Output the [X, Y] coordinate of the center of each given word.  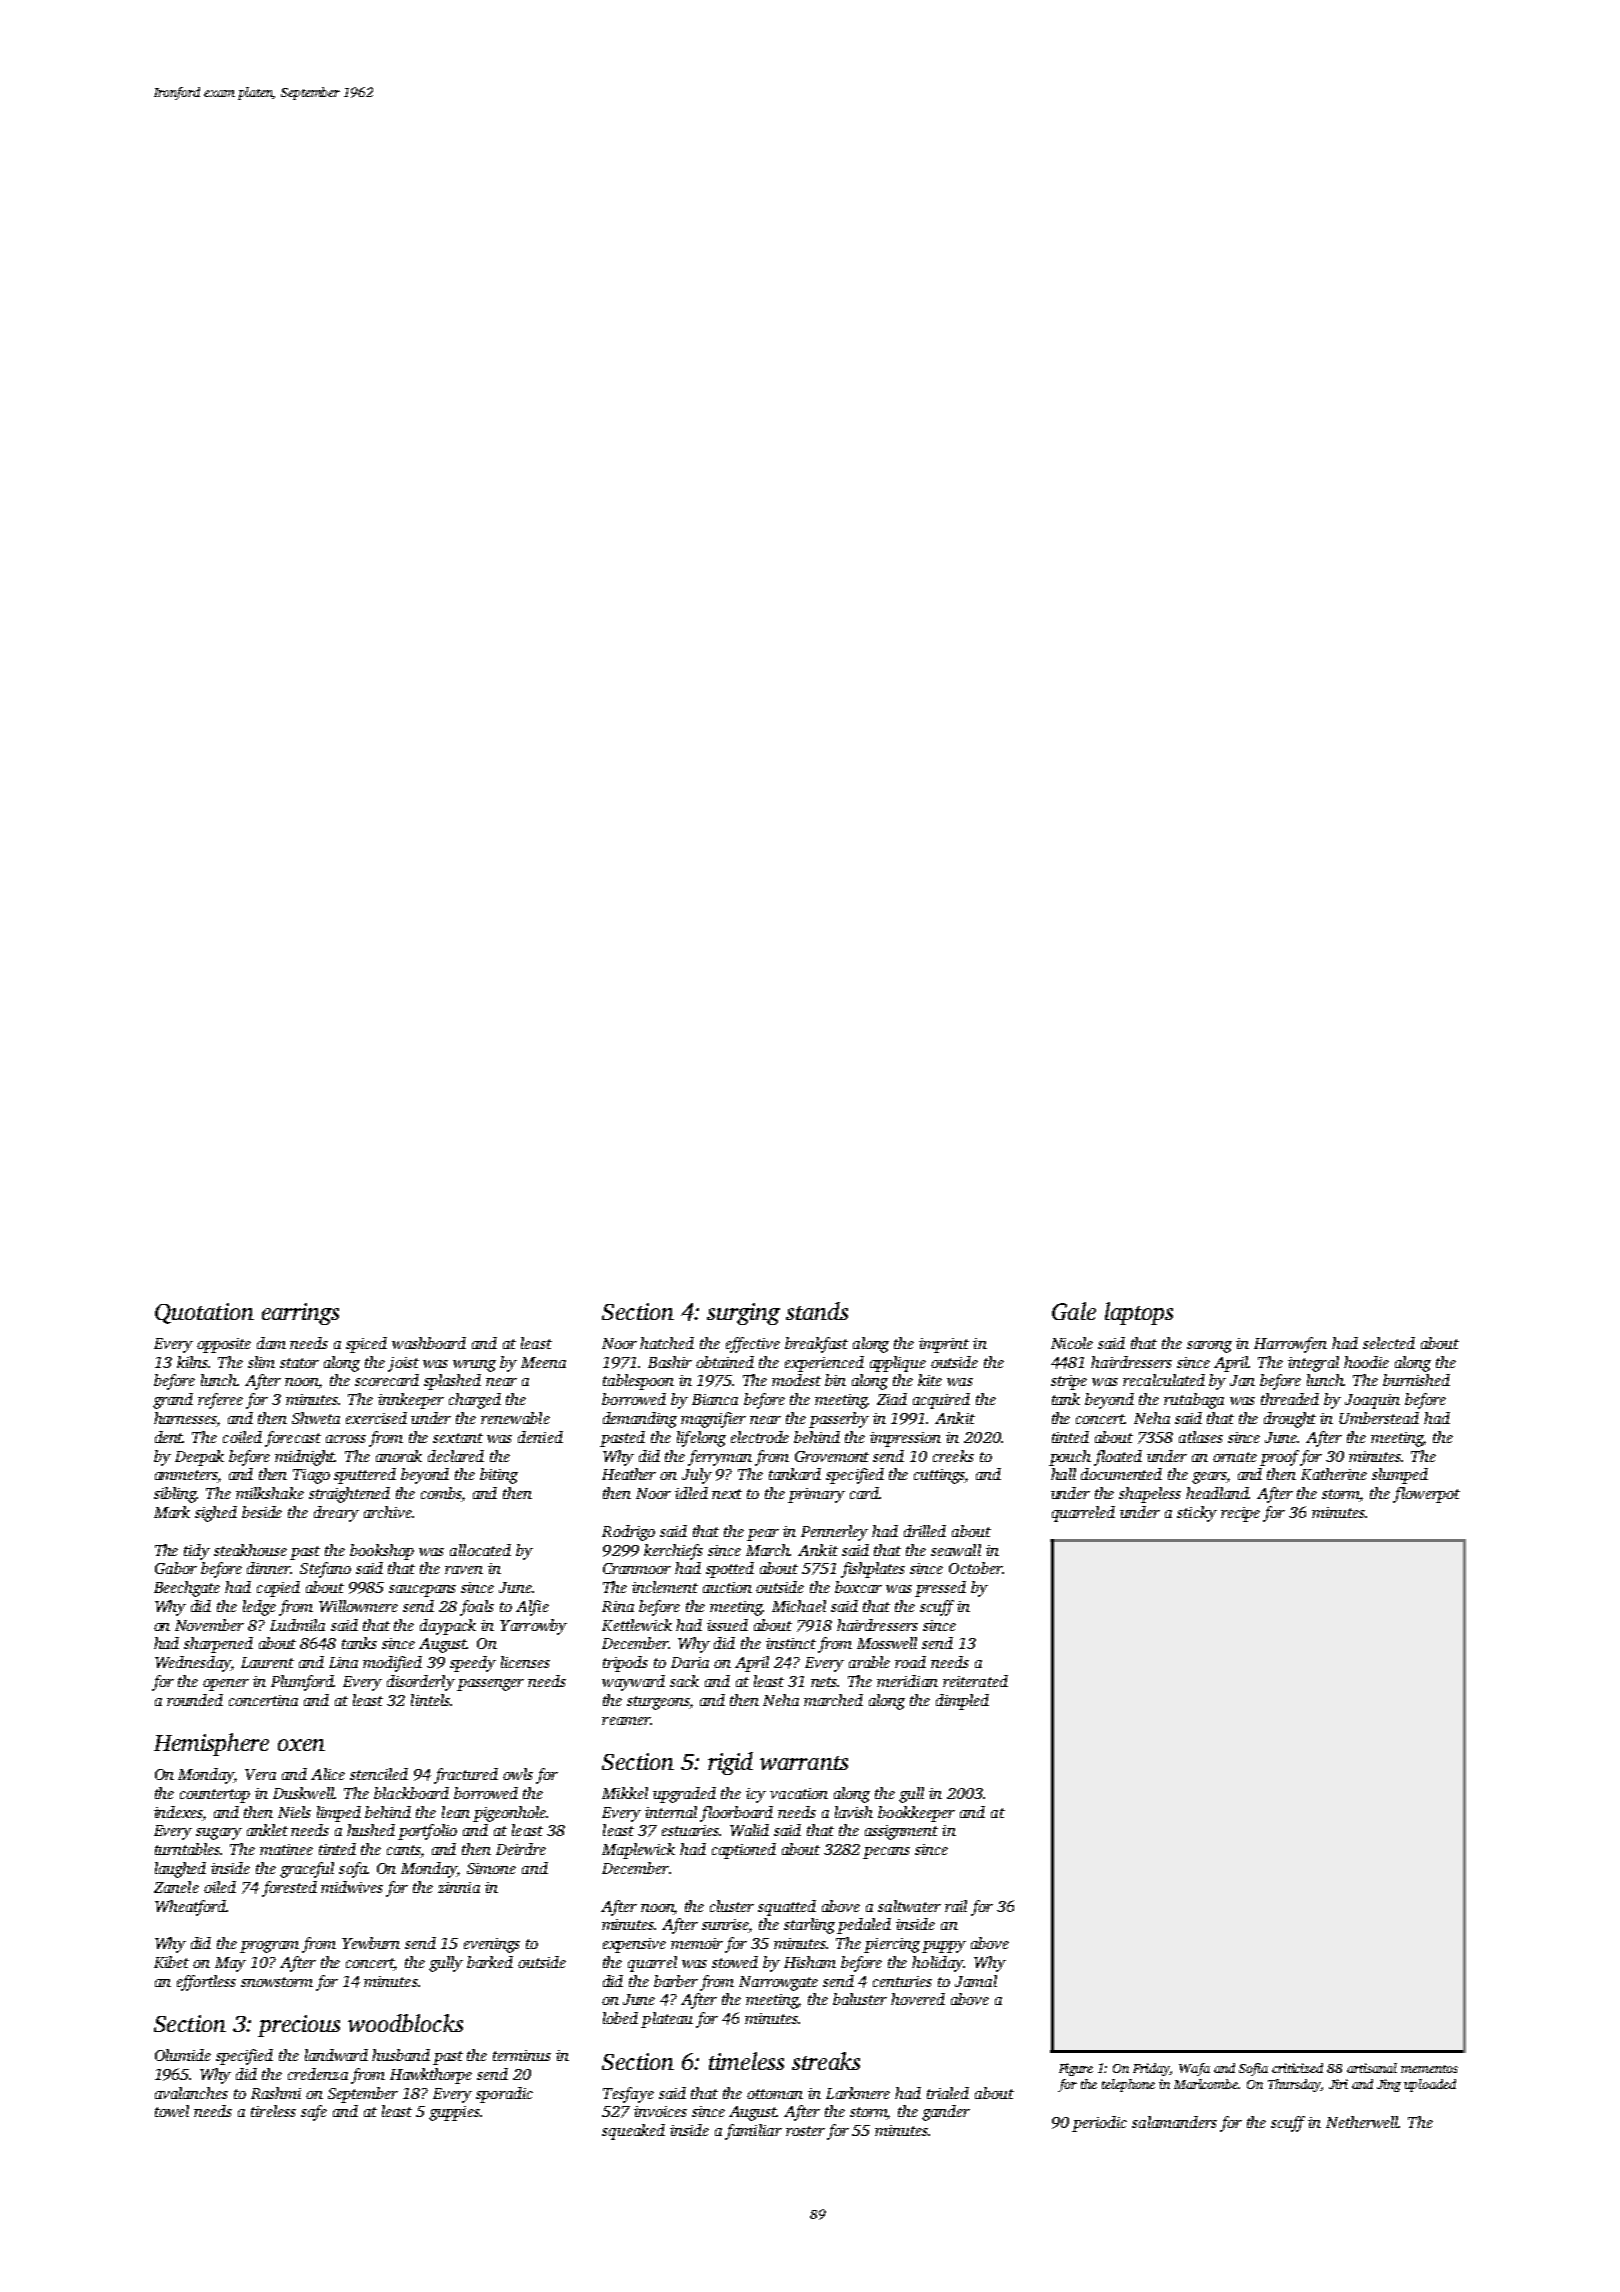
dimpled [962, 1702]
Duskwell [304, 1793]
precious [299, 2026]
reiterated [975, 1681]
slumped [1400, 1476]
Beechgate [187, 1589]
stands [817, 1311]
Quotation [204, 1313]
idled [691, 1493]
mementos [1429, 2069]
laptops [1139, 1313]
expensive [634, 1945]
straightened [349, 1495]
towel [172, 2111]
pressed [940, 1589]
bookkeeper [916, 1814]
